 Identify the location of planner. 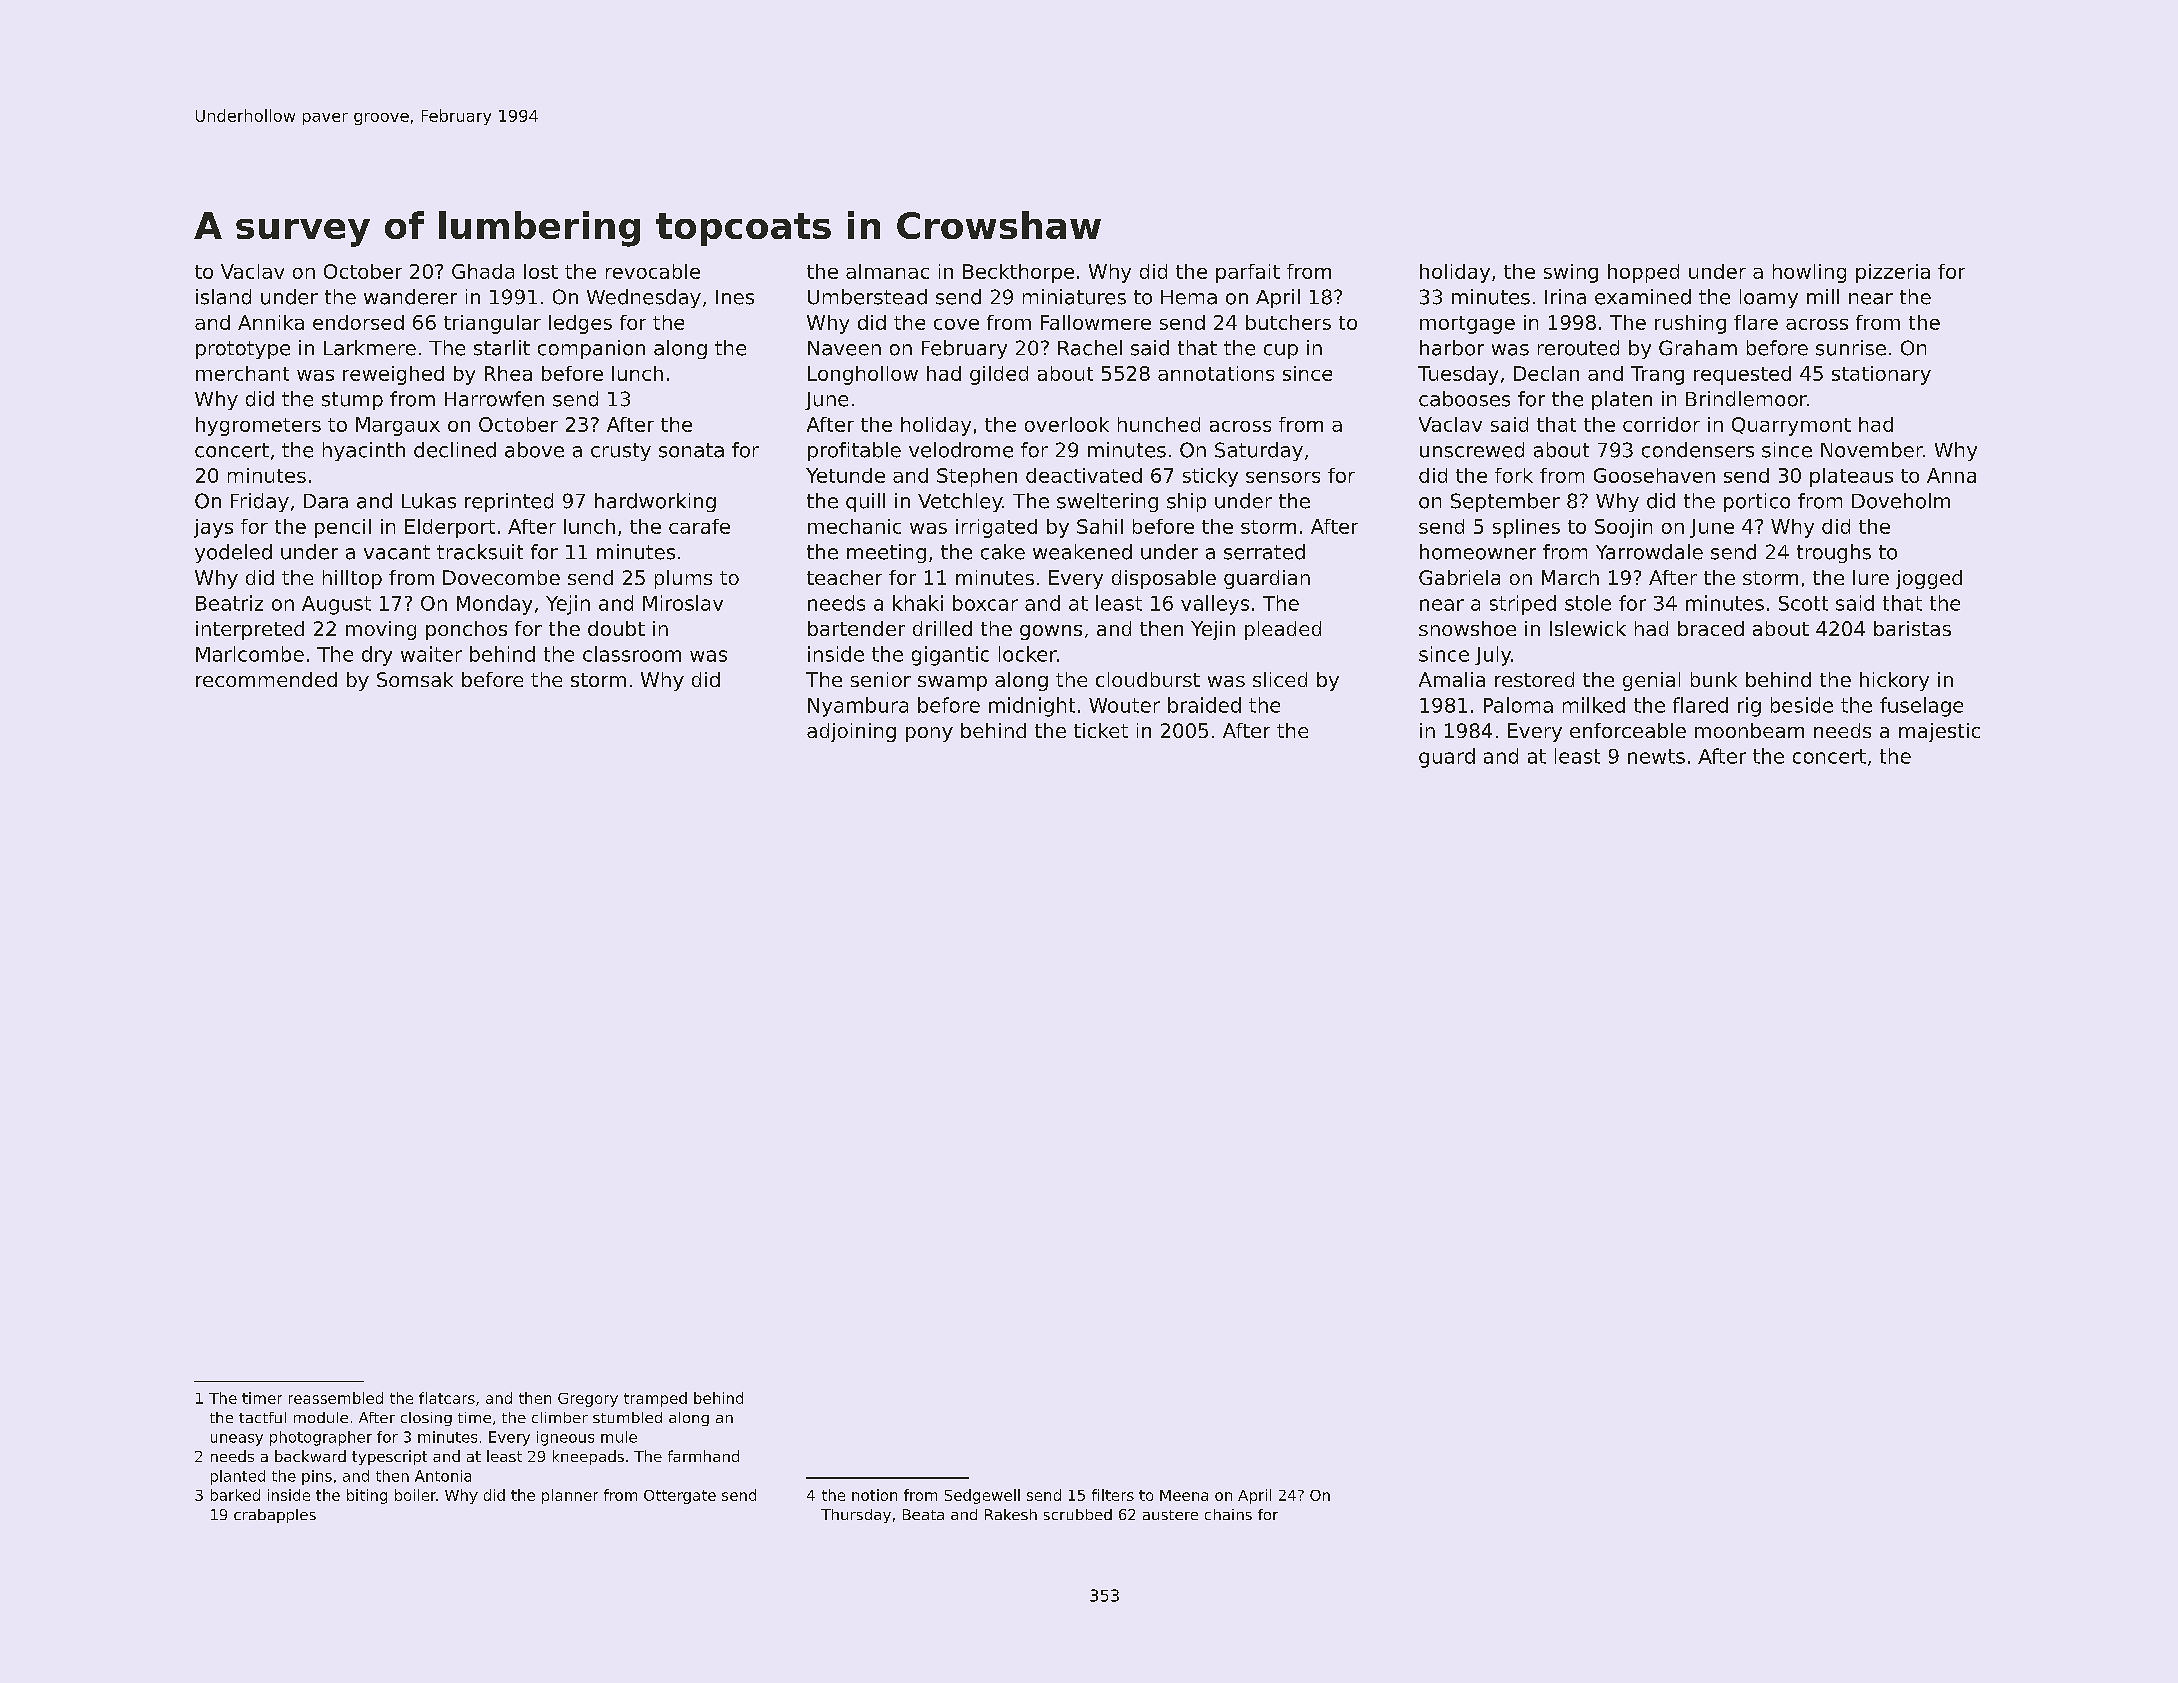
(570, 1496).
